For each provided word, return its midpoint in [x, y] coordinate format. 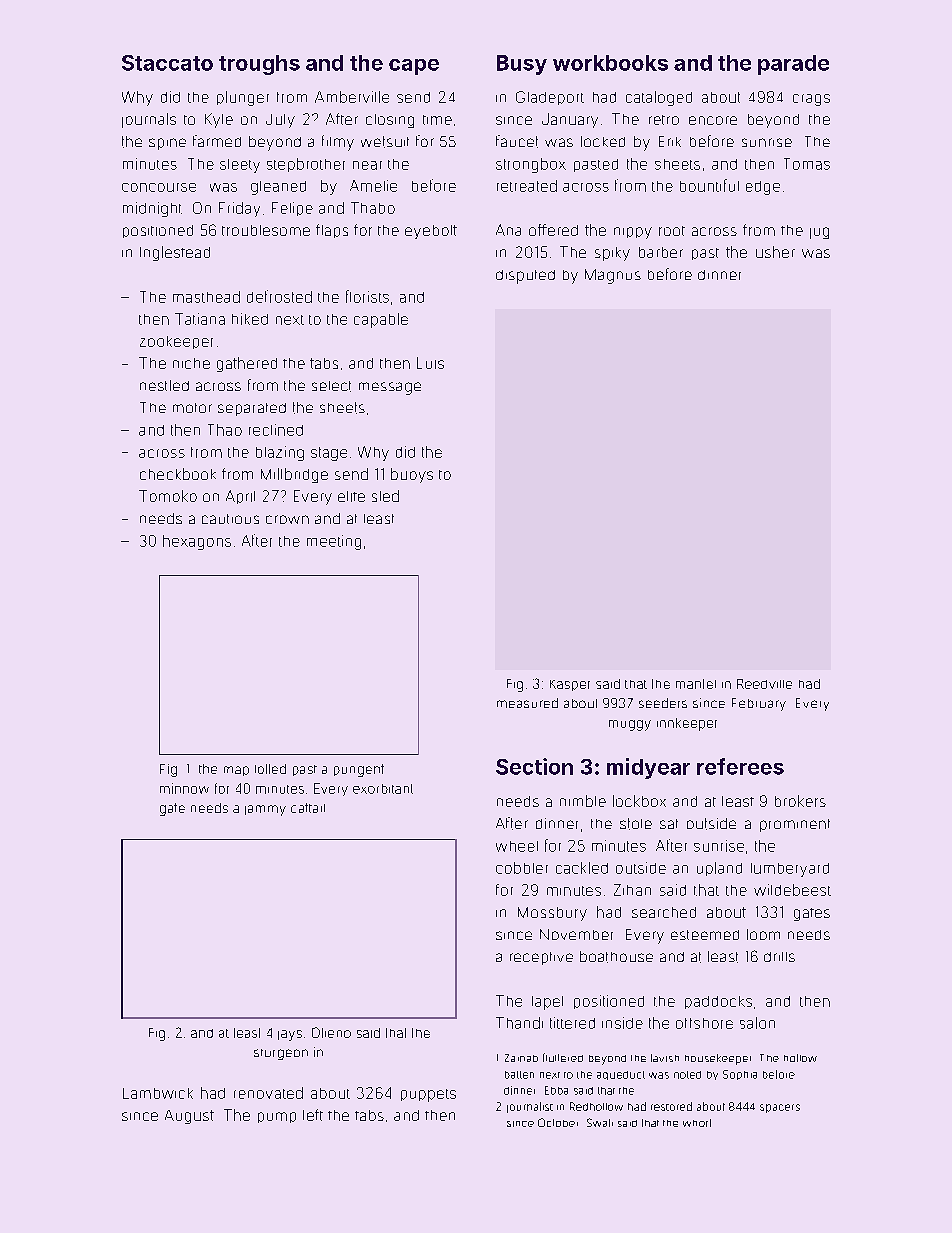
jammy [265, 810]
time [437, 120]
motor [192, 408]
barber [661, 252]
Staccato [167, 63]
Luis [430, 363]
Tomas [807, 164]
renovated [268, 1093]
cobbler [522, 868]
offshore [704, 1023]
